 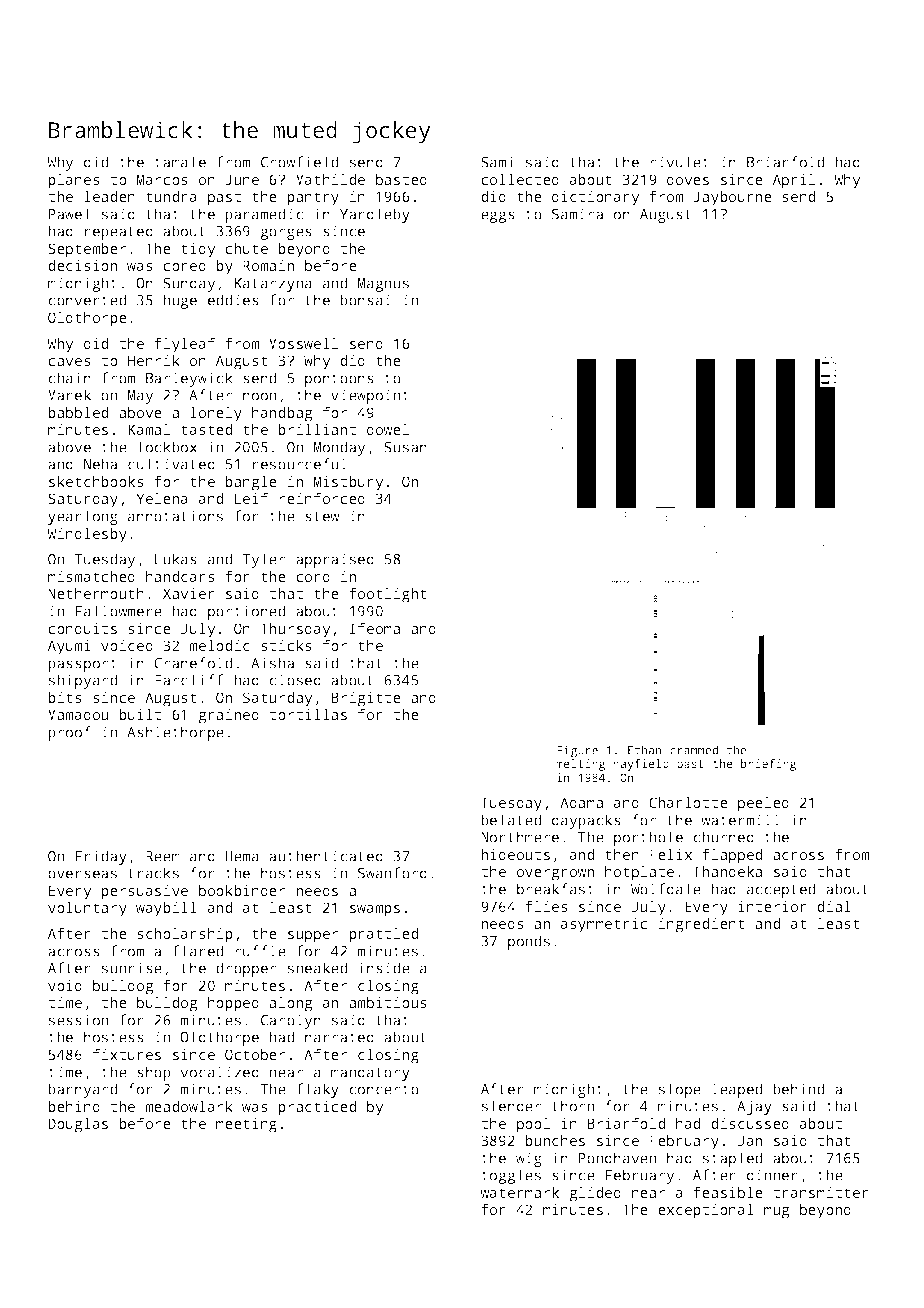 I want to click on meadowlark, so click(x=189, y=1106).
